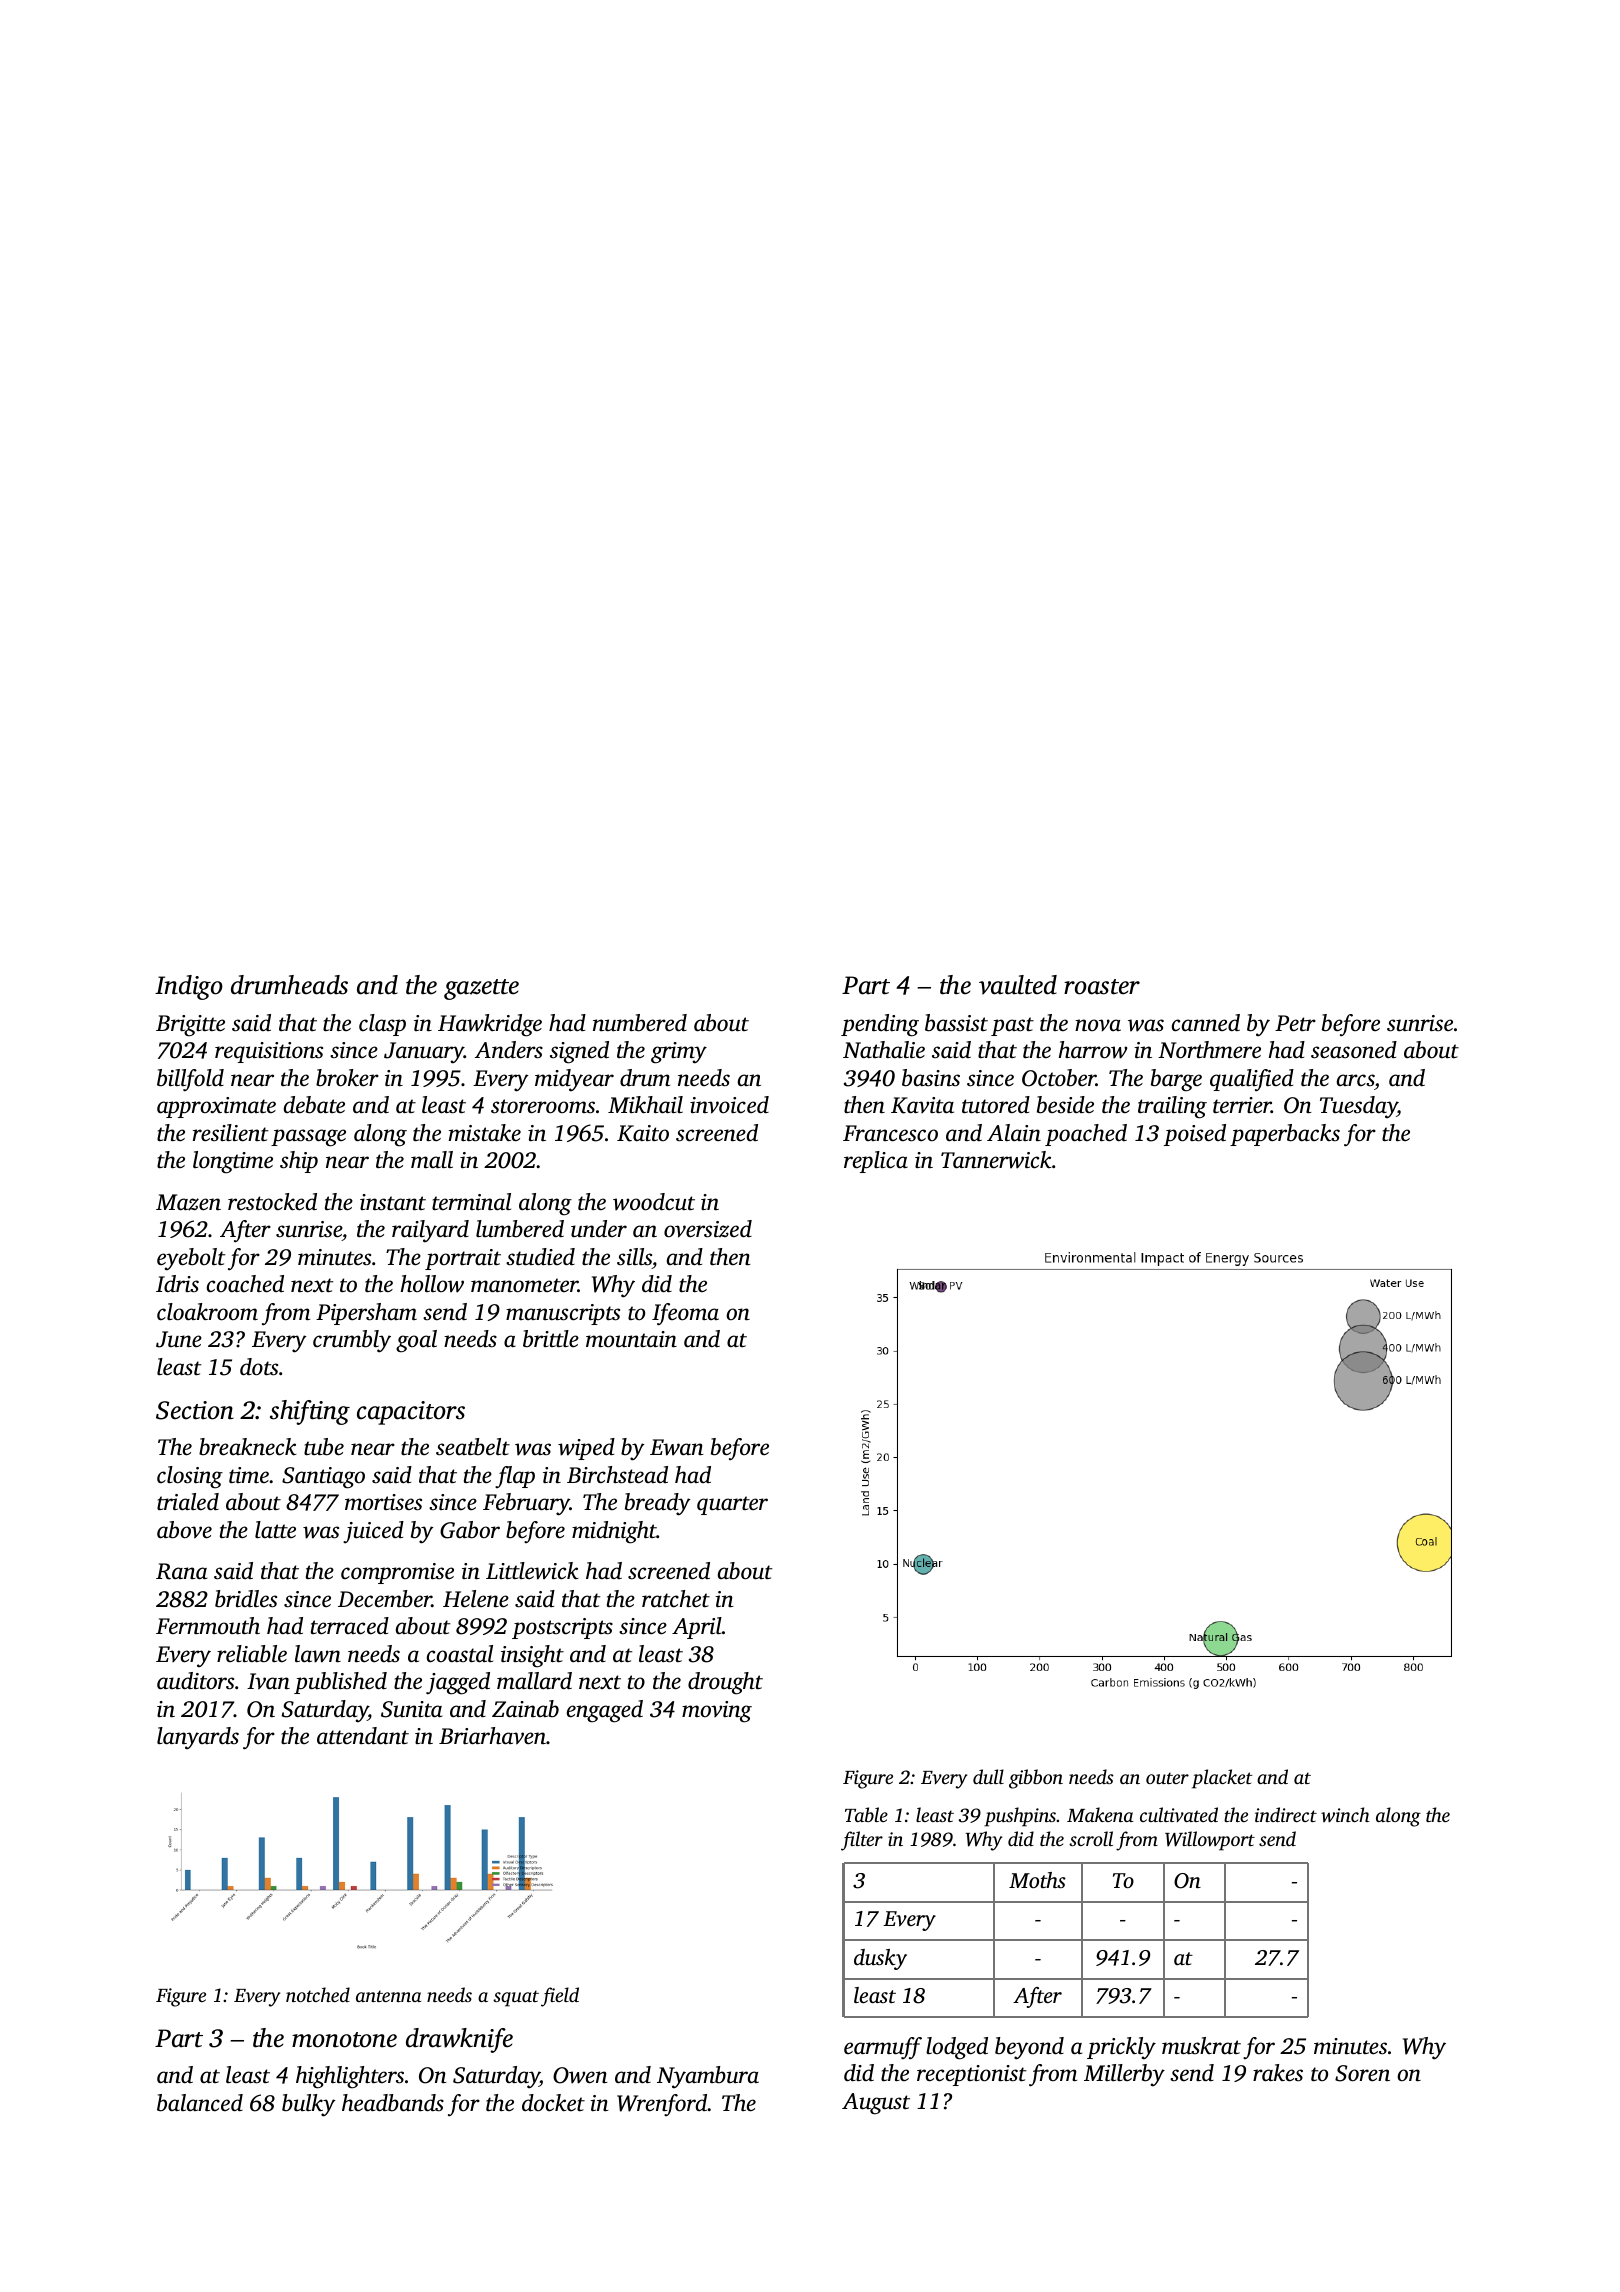 Image resolution: width=1620 pixels, height=2292 pixels. I want to click on receptionist, so click(971, 2075).
